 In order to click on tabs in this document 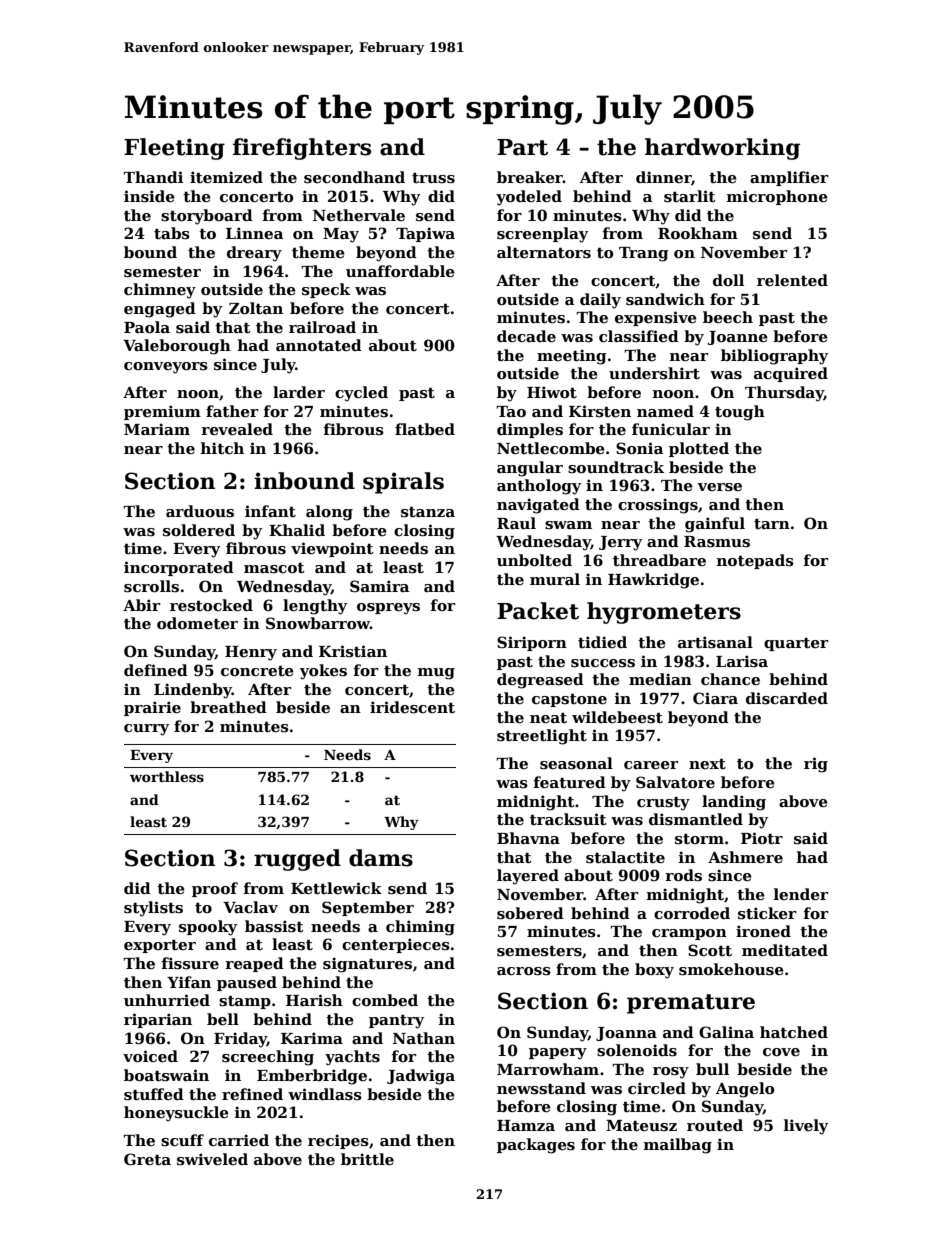, I will do `click(172, 233)`.
